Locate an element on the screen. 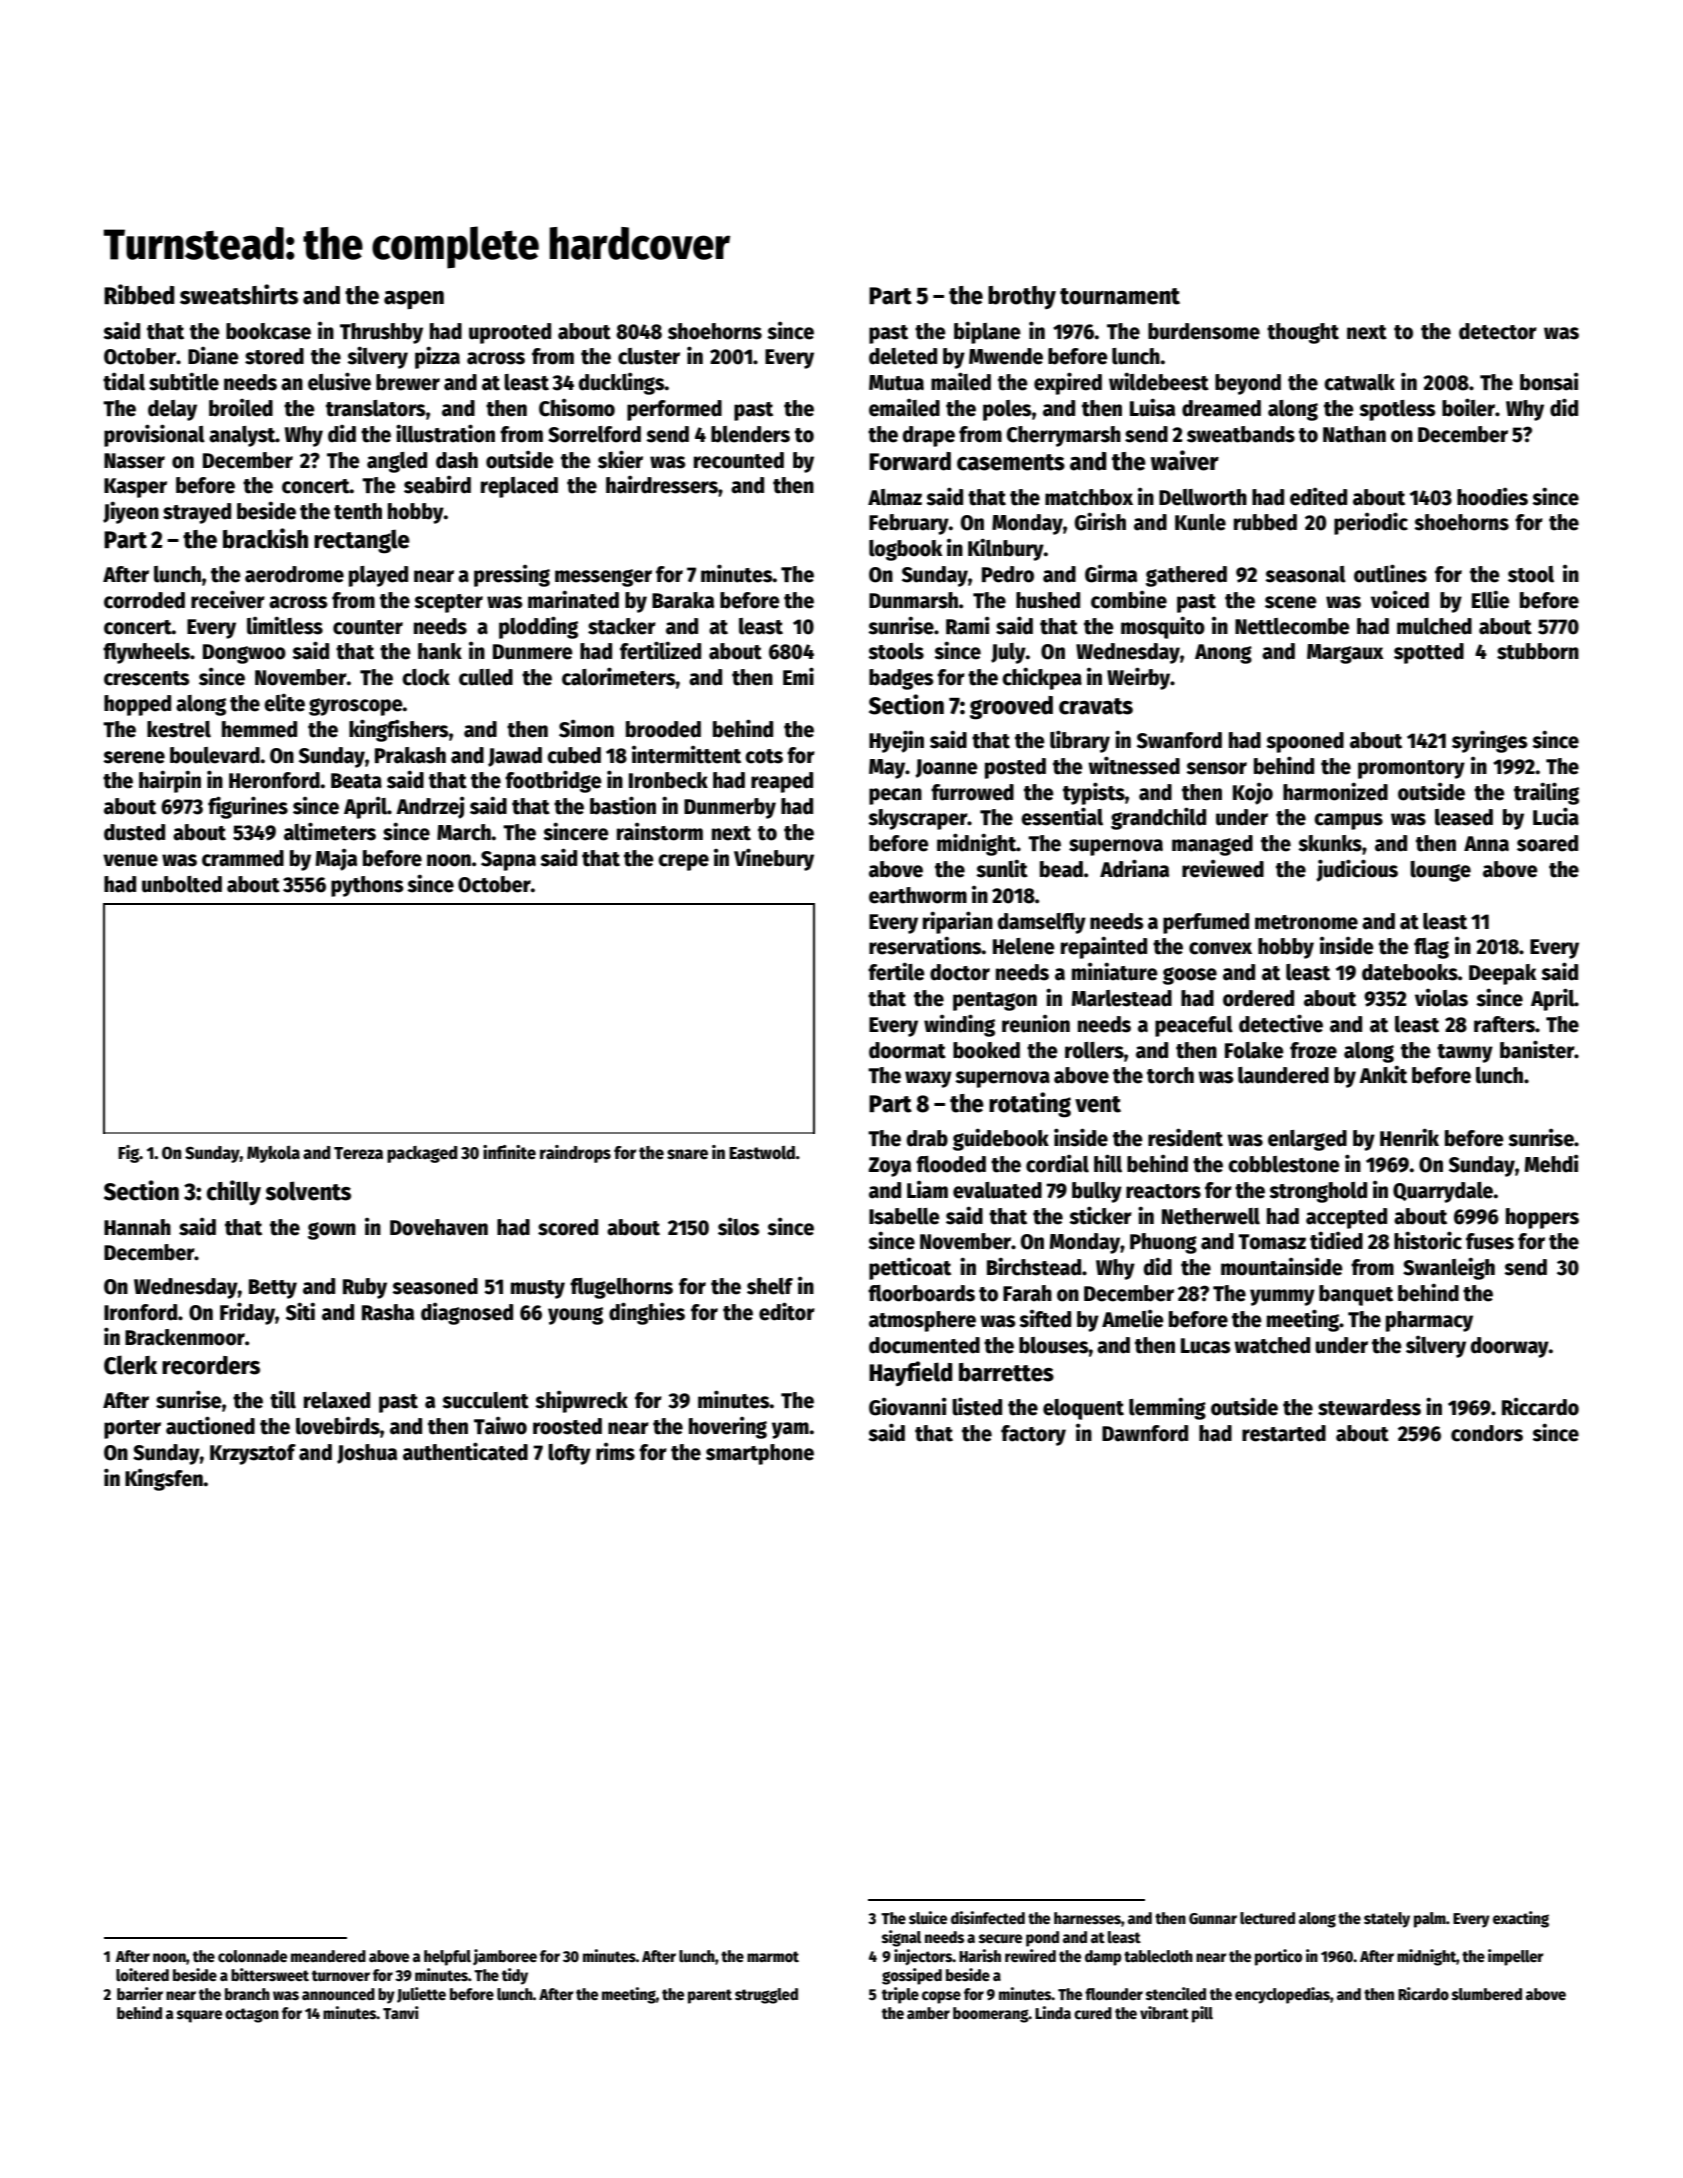  metronome is located at coordinates (1306, 922).
